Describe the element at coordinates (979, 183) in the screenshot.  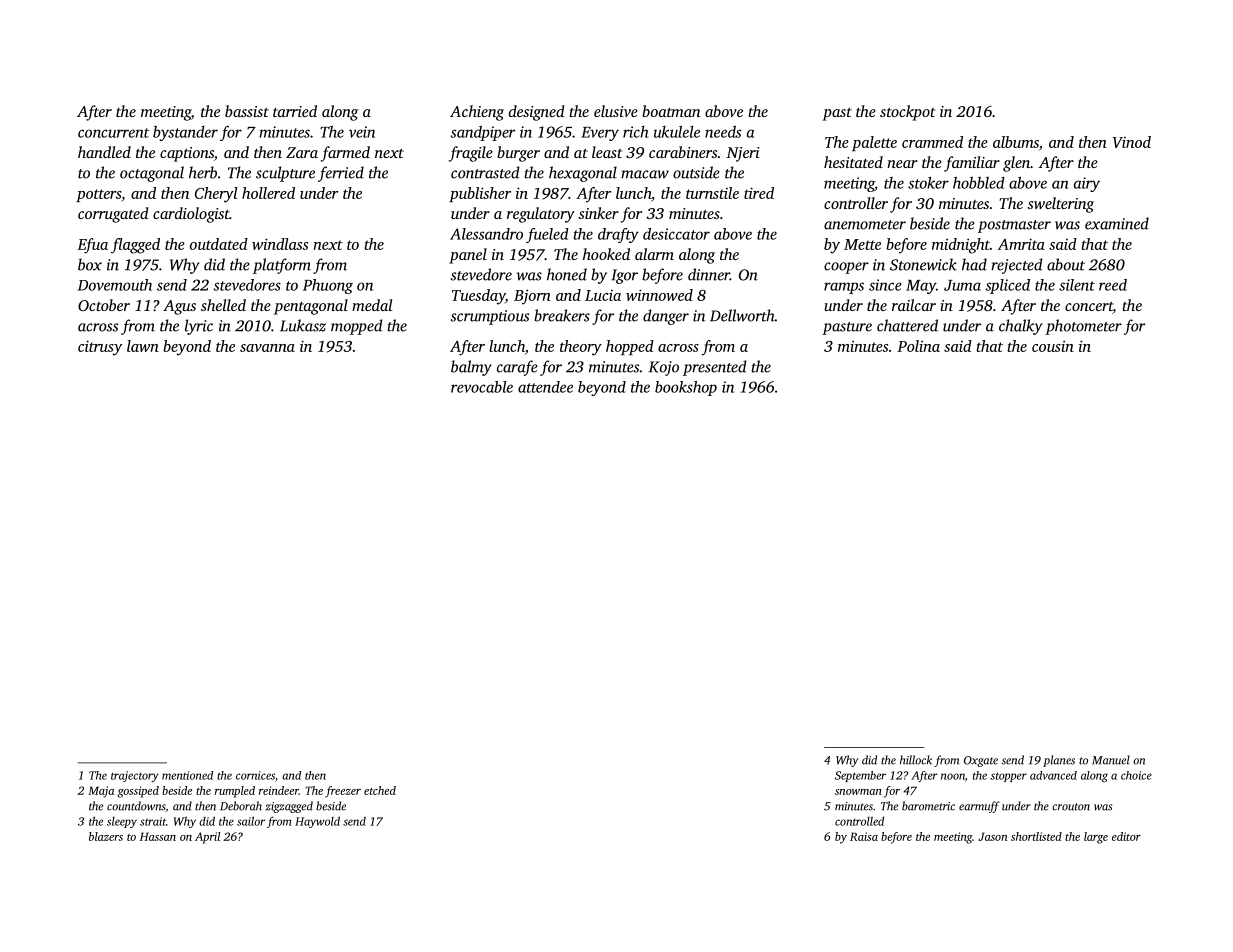
I see `hobbled` at that location.
